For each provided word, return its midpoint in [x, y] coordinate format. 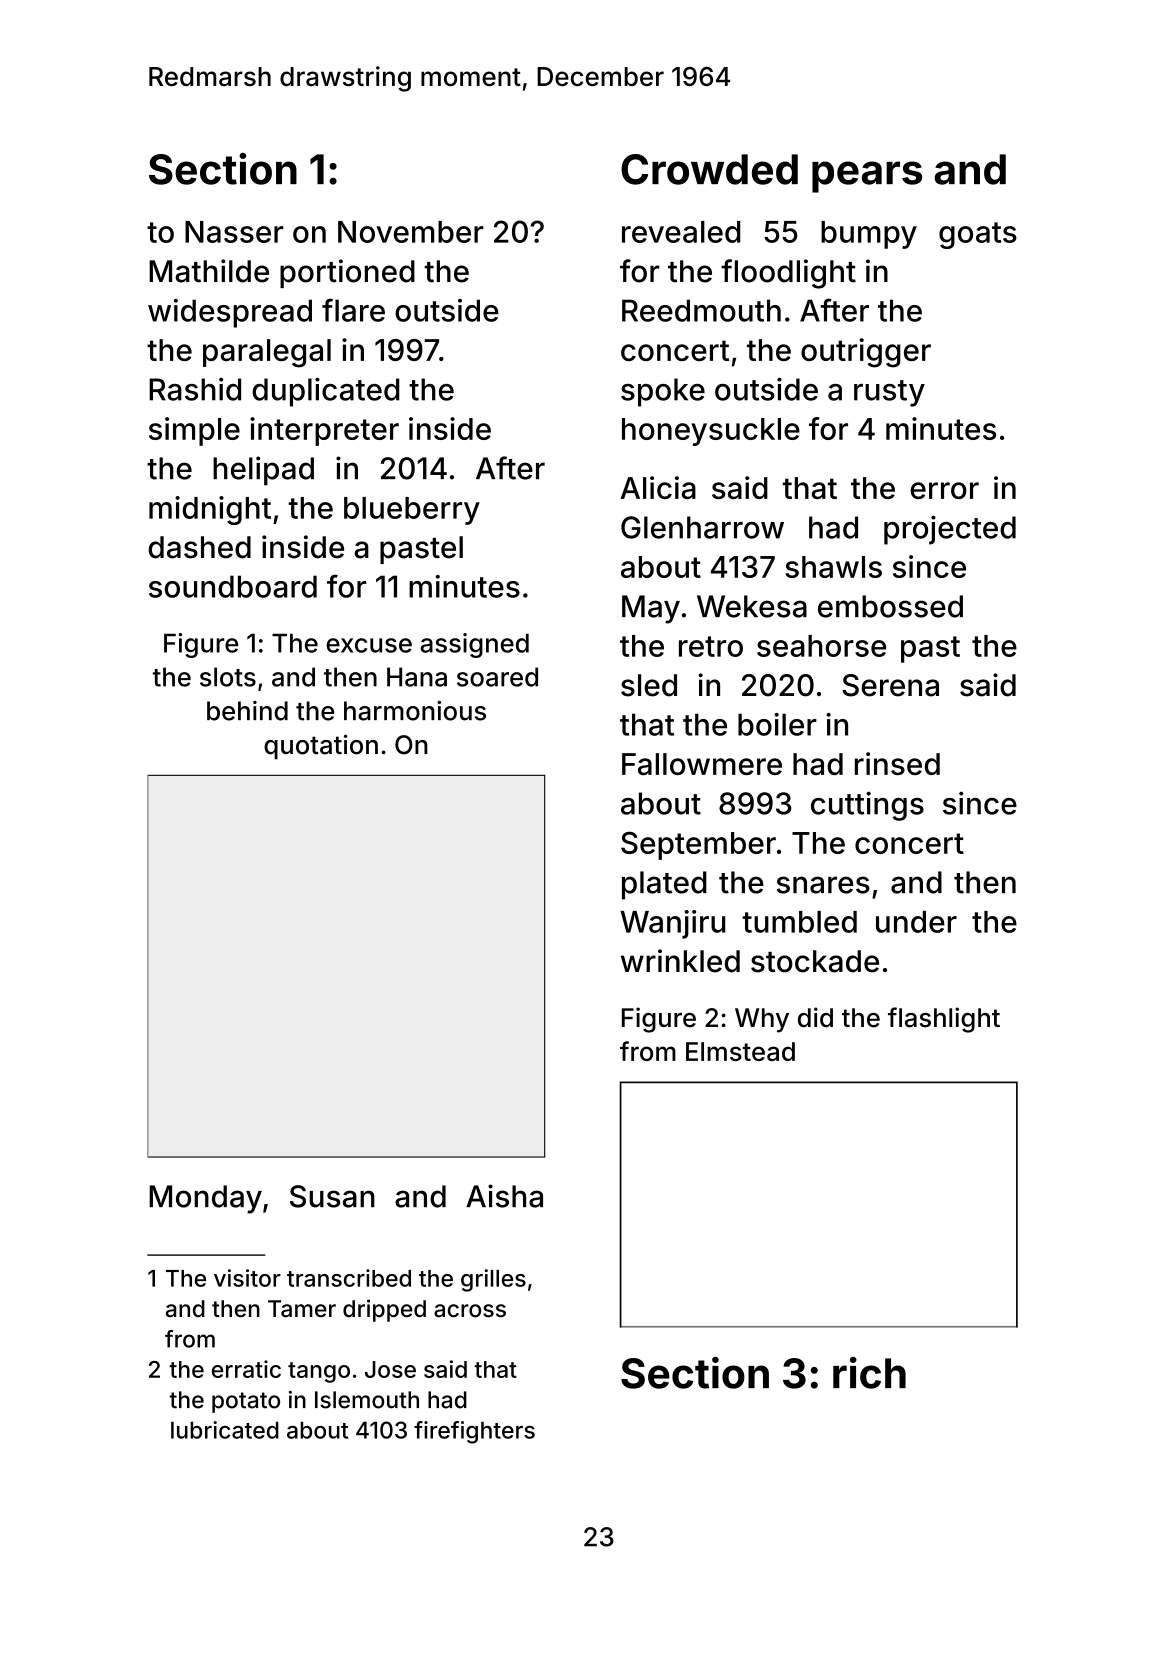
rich [869, 1373]
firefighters [474, 1432]
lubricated [225, 1430]
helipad [263, 471]
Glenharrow [702, 527]
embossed [890, 606]
